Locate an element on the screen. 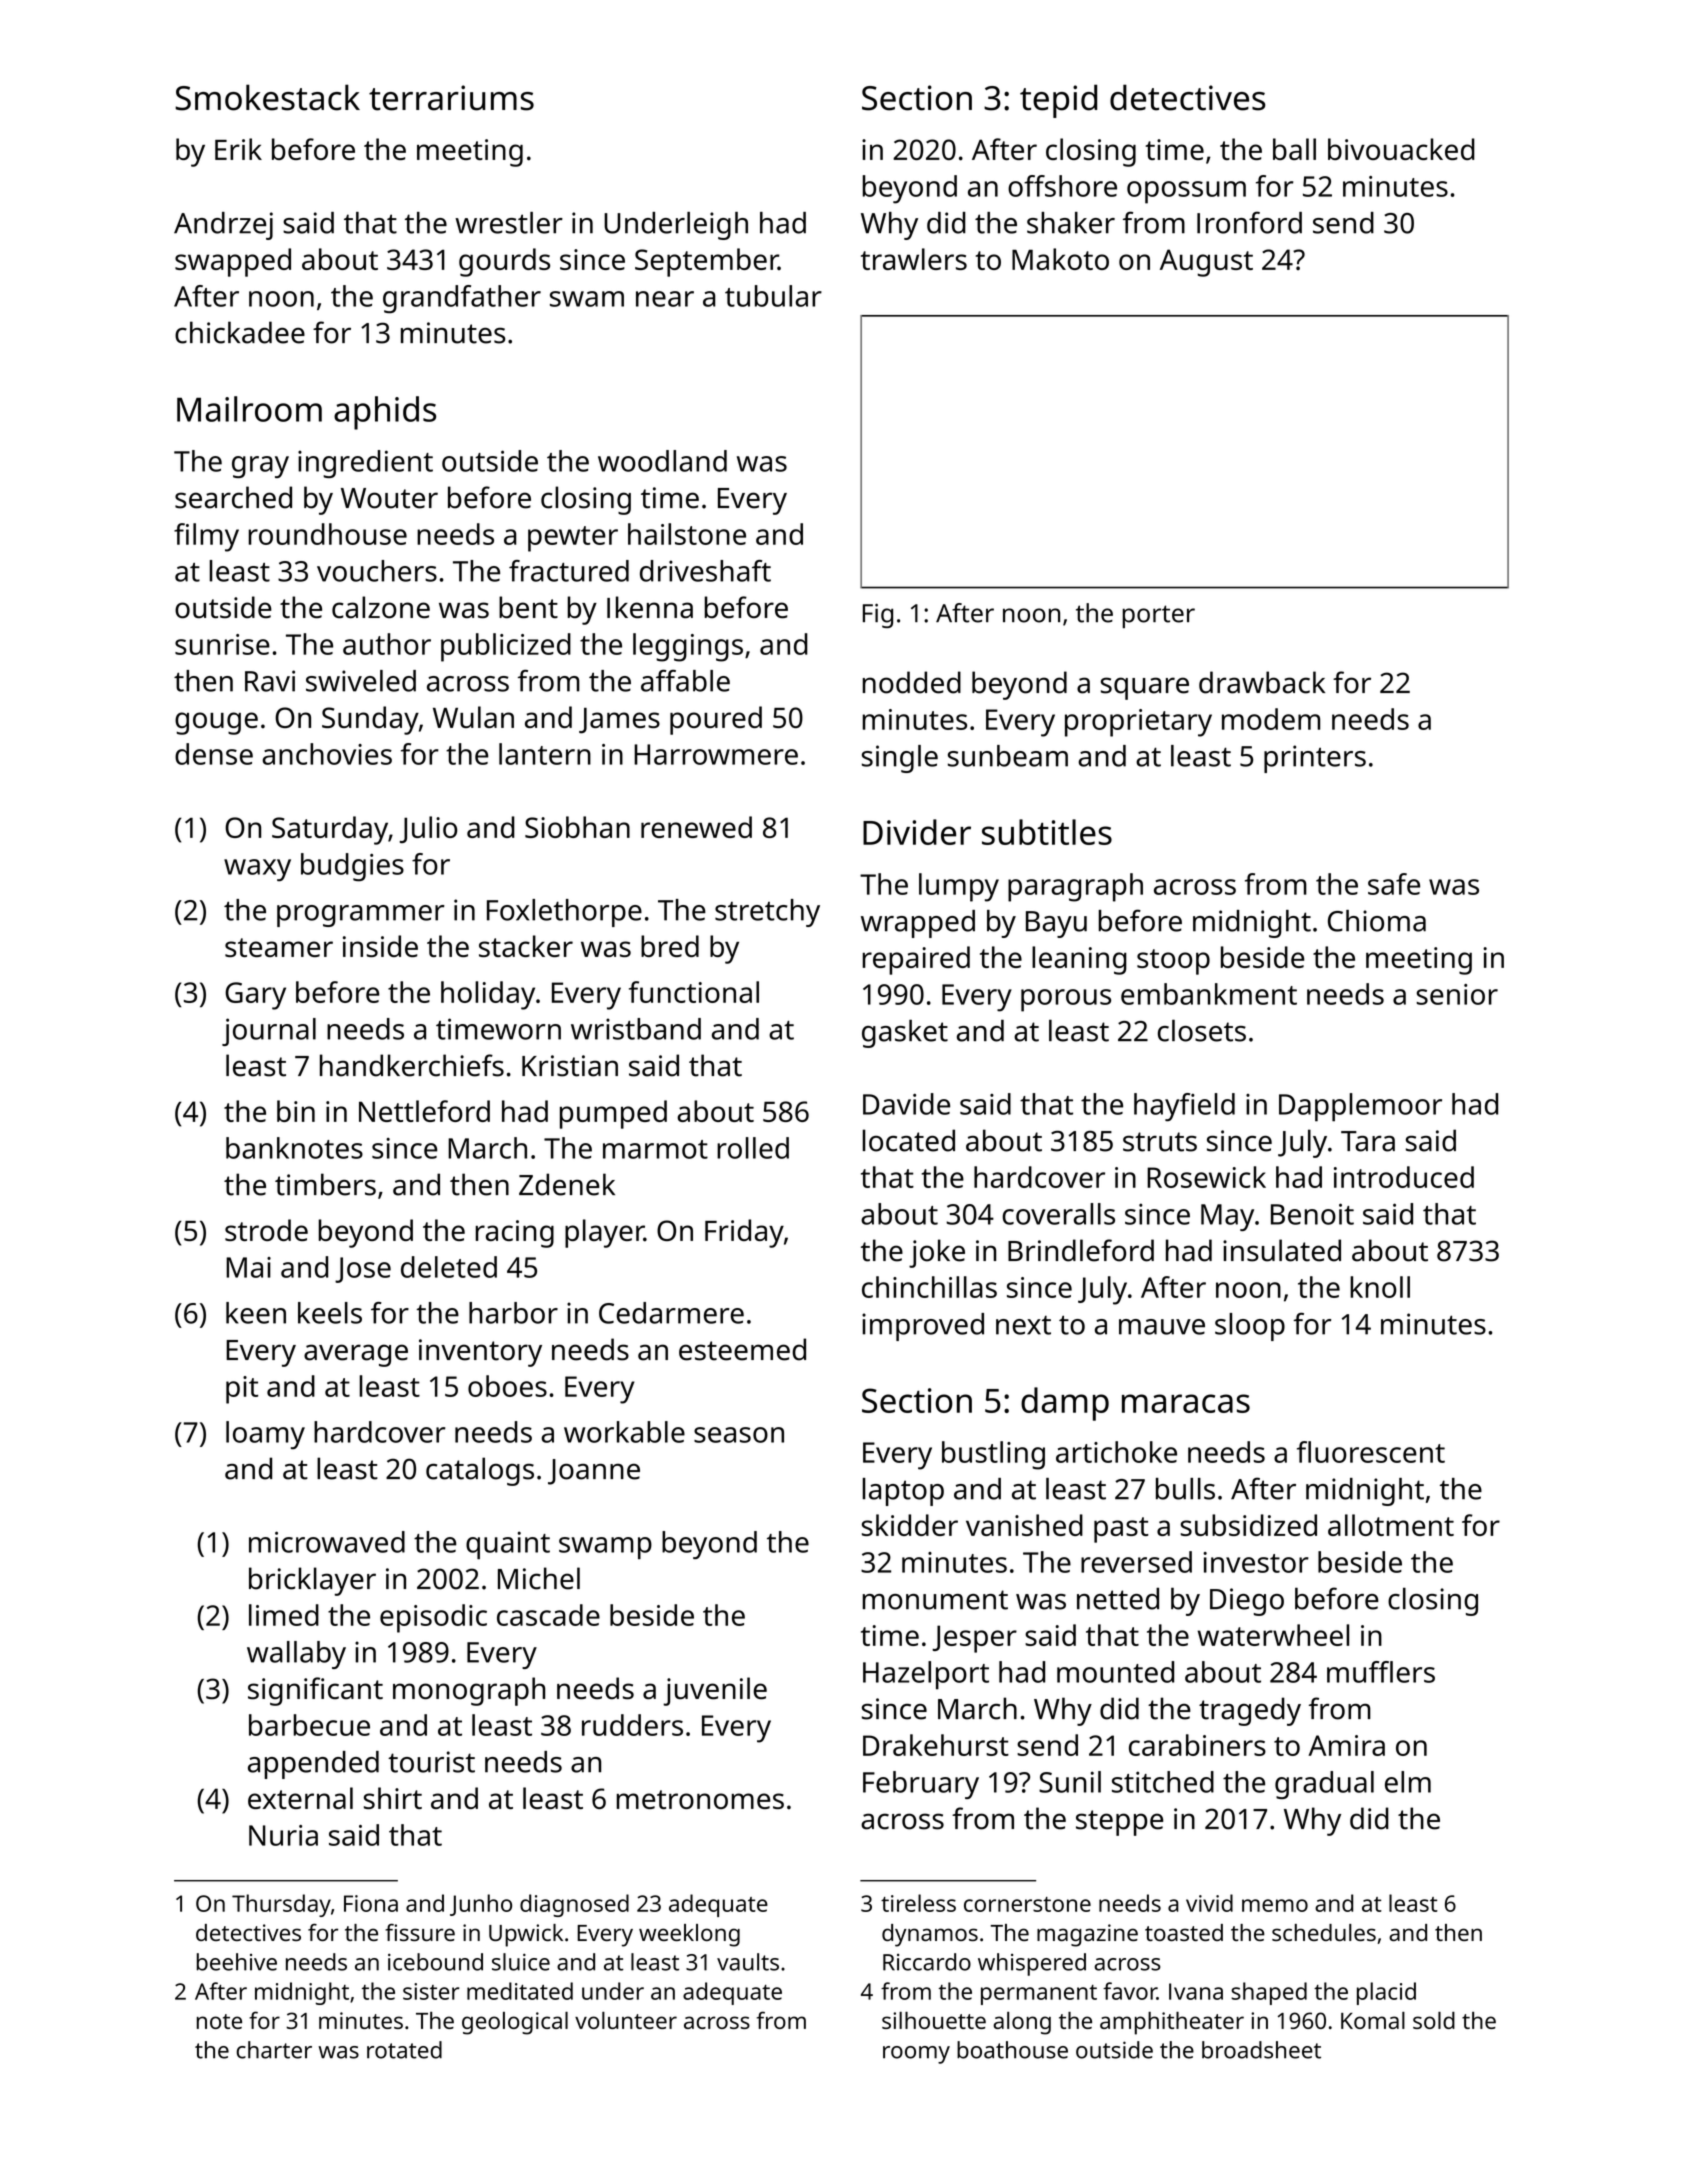  amphitheater is located at coordinates (1172, 2023).
